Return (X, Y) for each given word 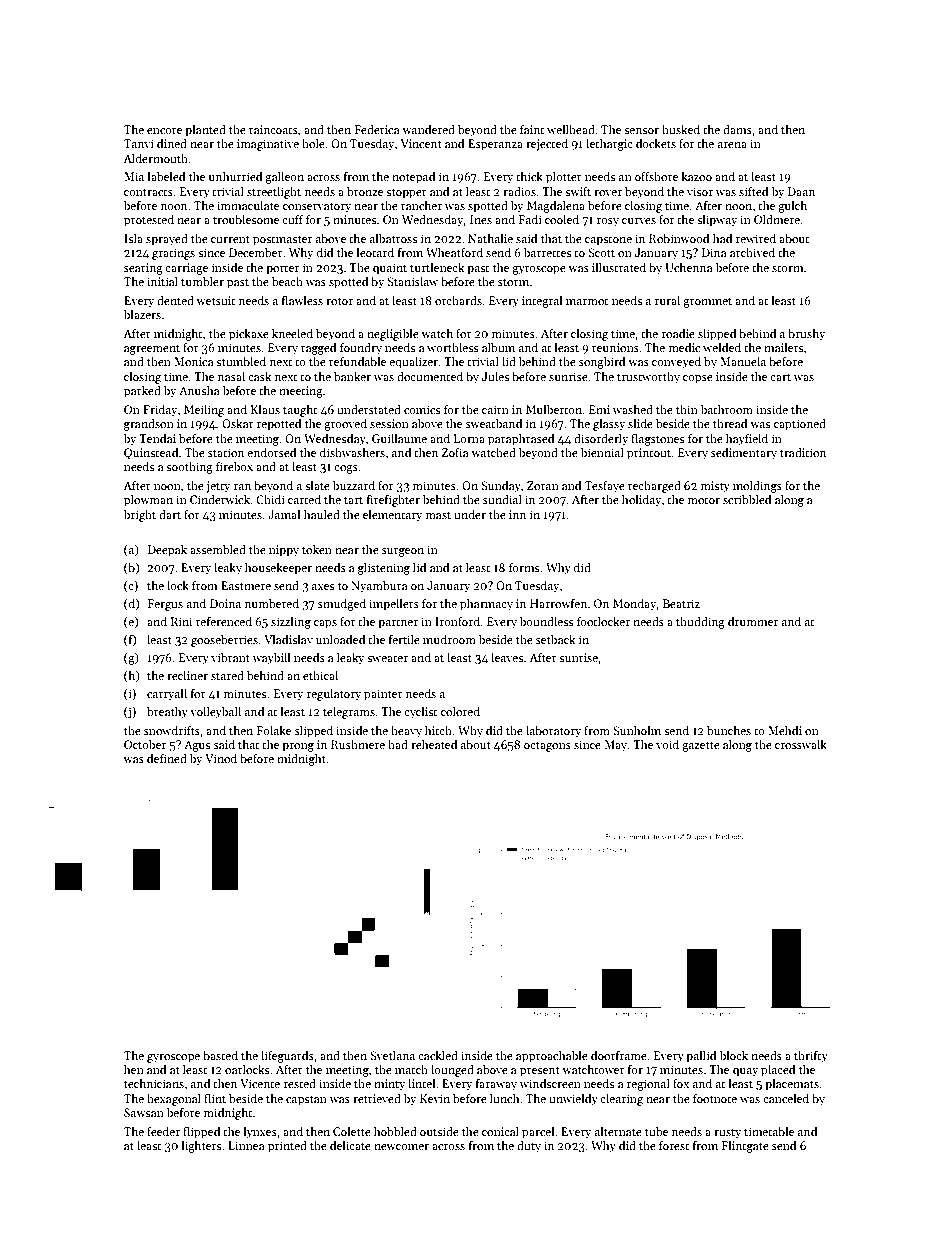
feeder (163, 1131)
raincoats (273, 129)
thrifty (811, 1057)
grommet (707, 303)
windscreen (550, 1083)
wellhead (571, 129)
